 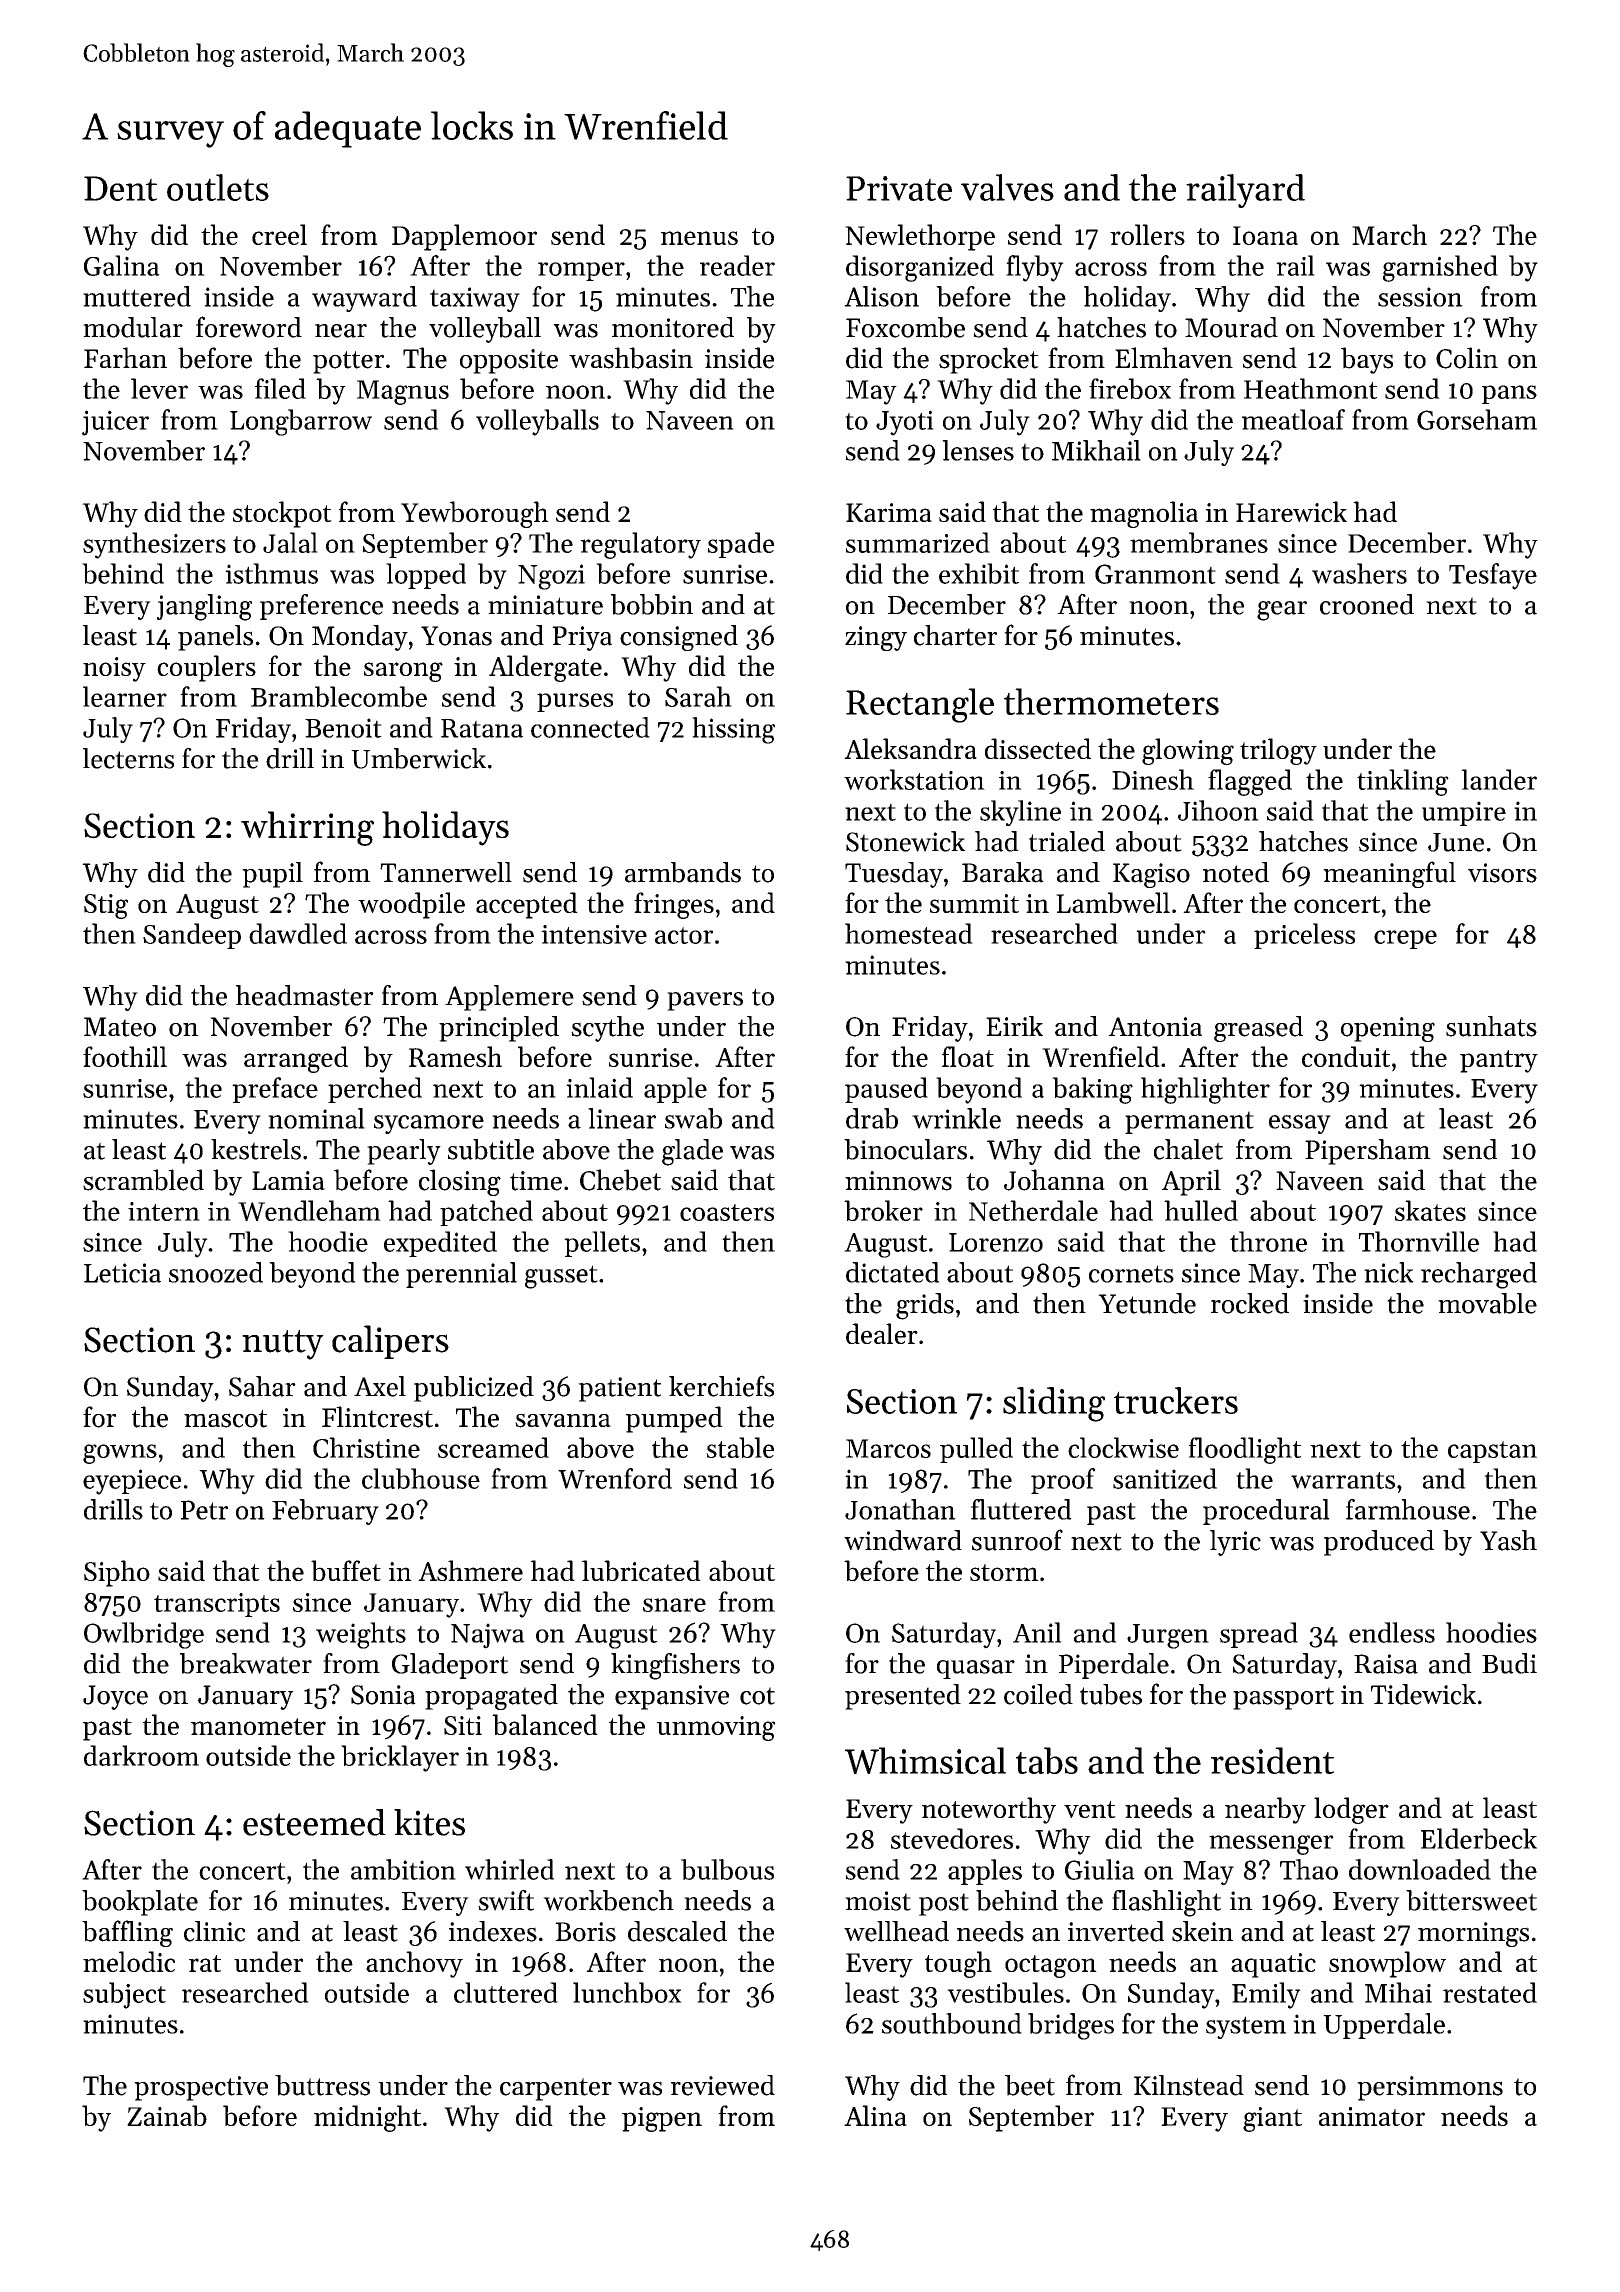 I want to click on garnished, so click(x=1440, y=268).
